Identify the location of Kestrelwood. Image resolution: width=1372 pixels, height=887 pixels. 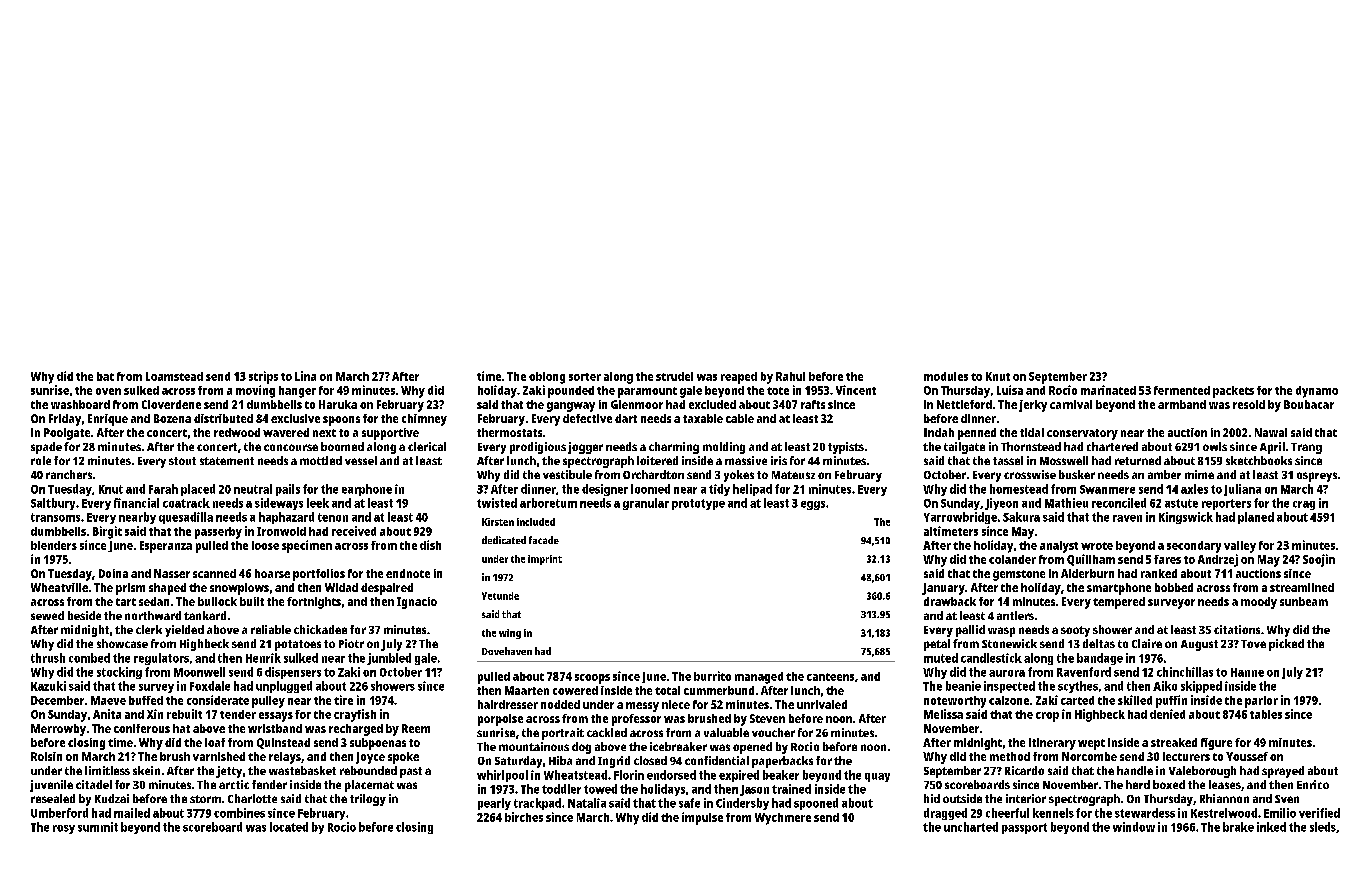
(1224, 813).
